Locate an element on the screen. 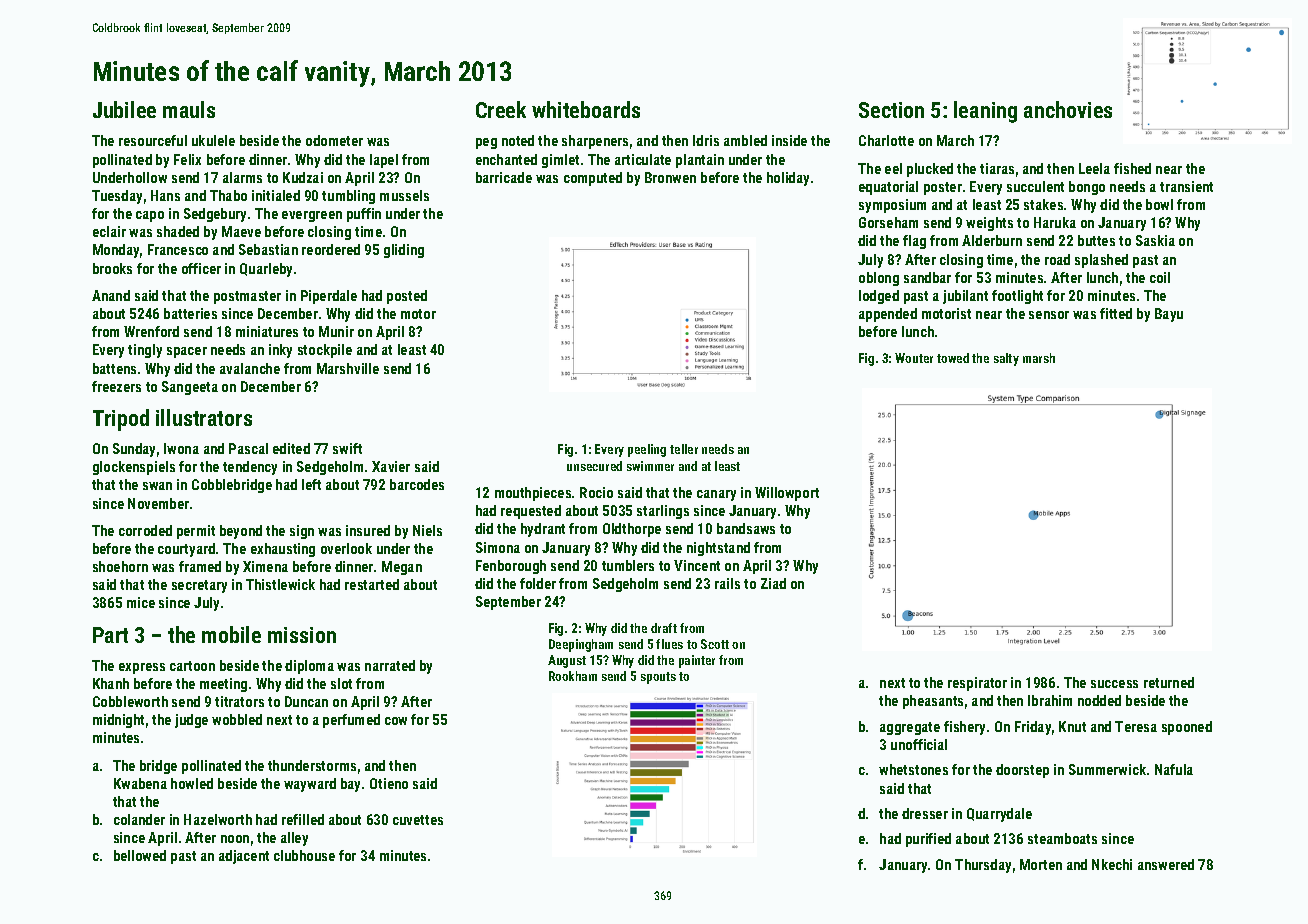  Creek is located at coordinates (501, 109).
